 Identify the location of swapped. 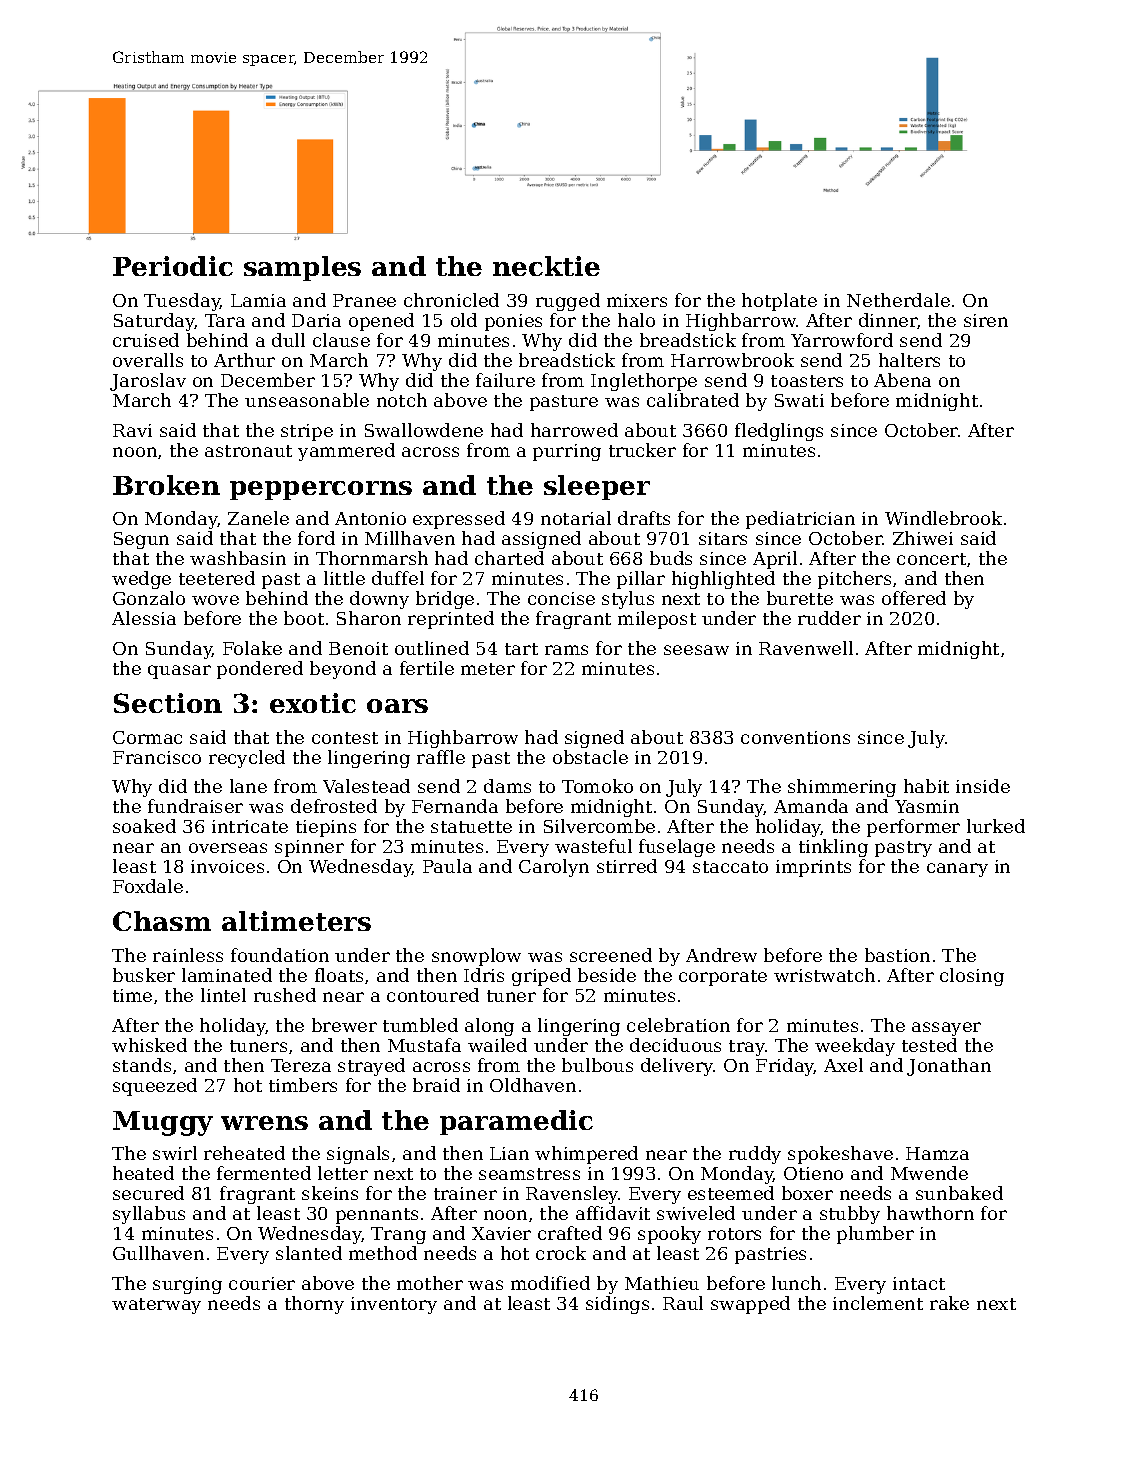
(750, 1305).
